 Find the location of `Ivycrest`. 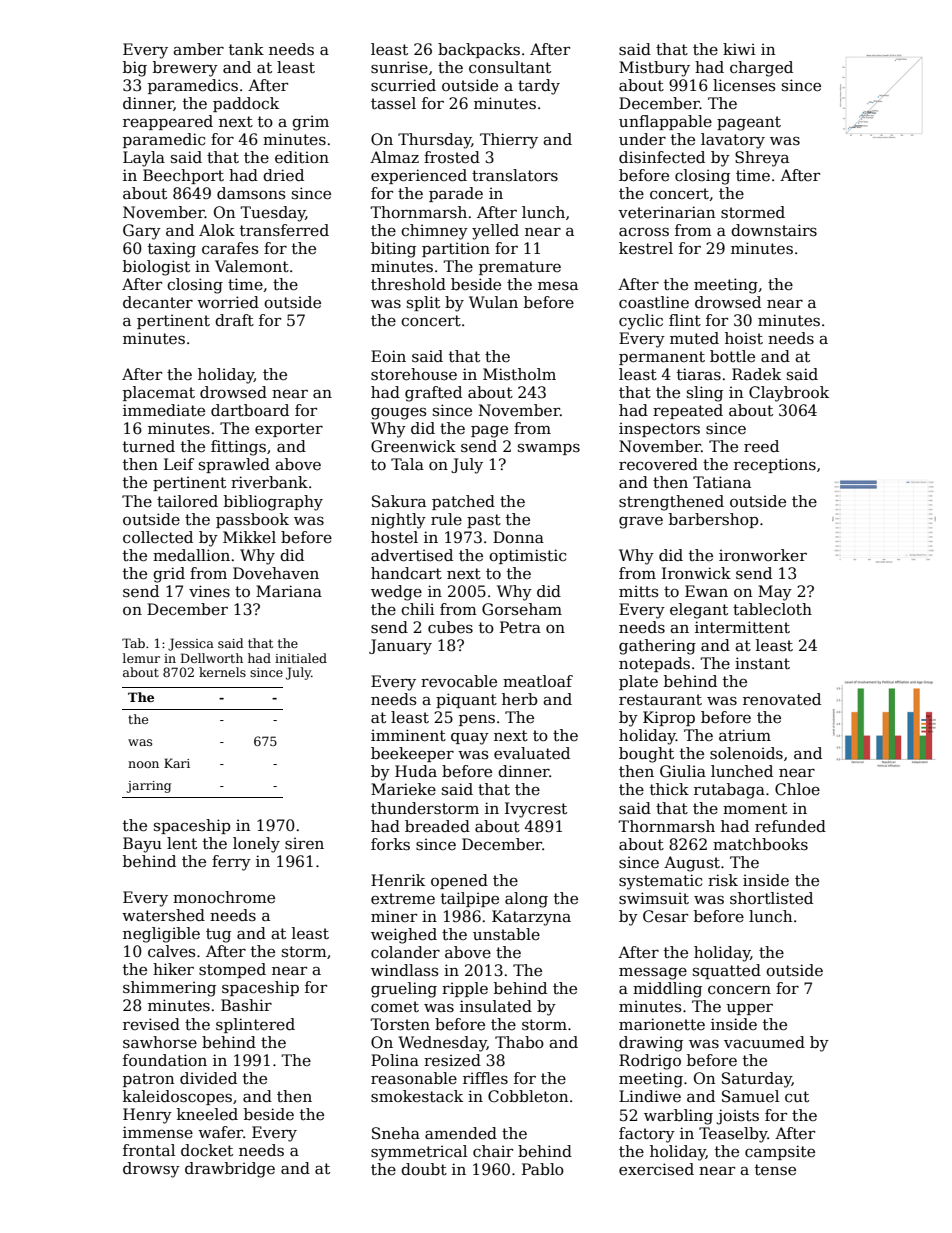

Ivycrest is located at coordinates (536, 810).
